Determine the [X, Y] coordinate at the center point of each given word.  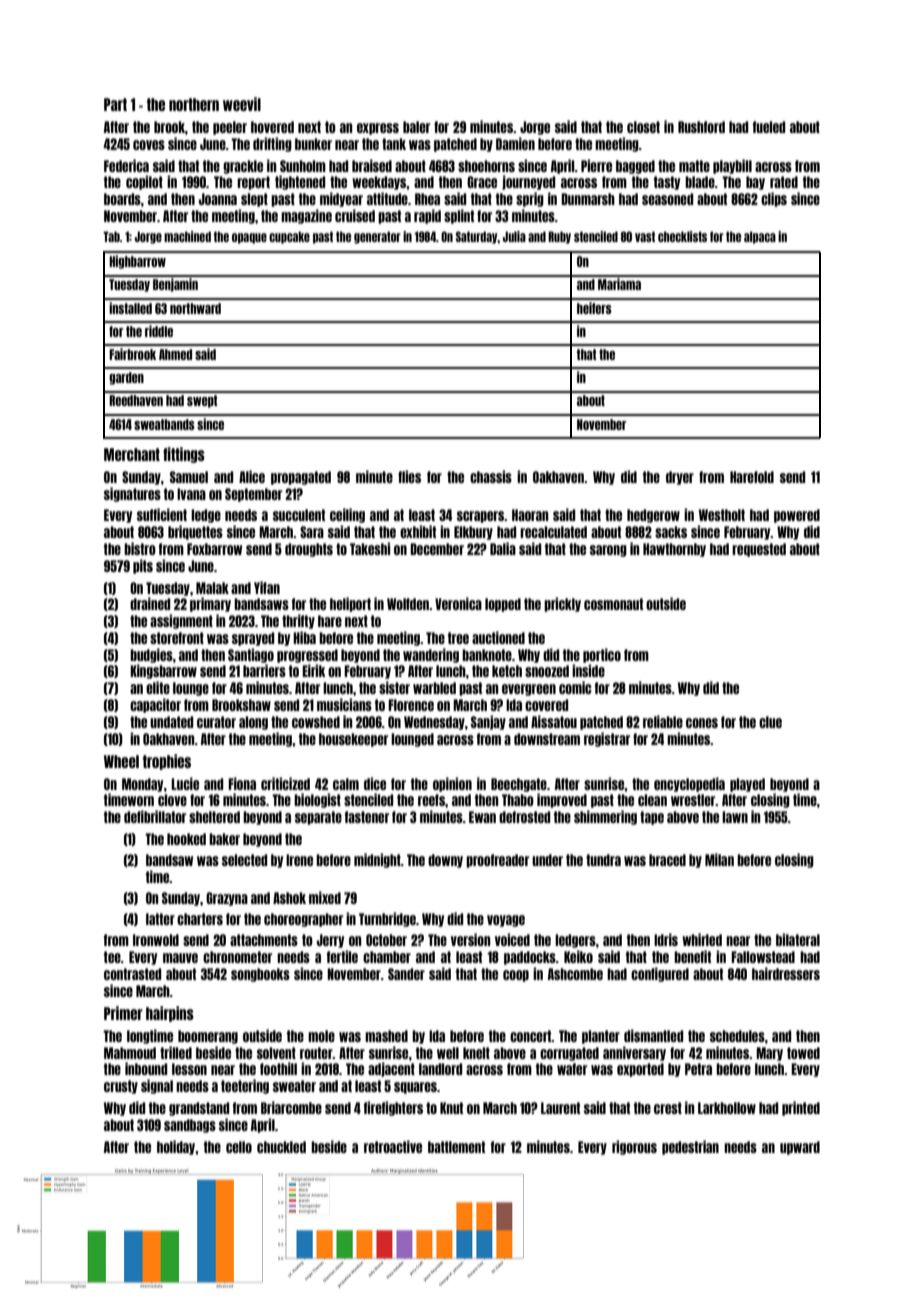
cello [239, 1147]
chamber [387, 957]
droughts [309, 550]
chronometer [237, 957]
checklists [682, 236]
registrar [607, 739]
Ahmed [175, 354]
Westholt [722, 515]
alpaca [760, 237]
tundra [603, 860]
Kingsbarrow [163, 671]
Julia [514, 236]
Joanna [218, 199]
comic [575, 687]
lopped [503, 605]
